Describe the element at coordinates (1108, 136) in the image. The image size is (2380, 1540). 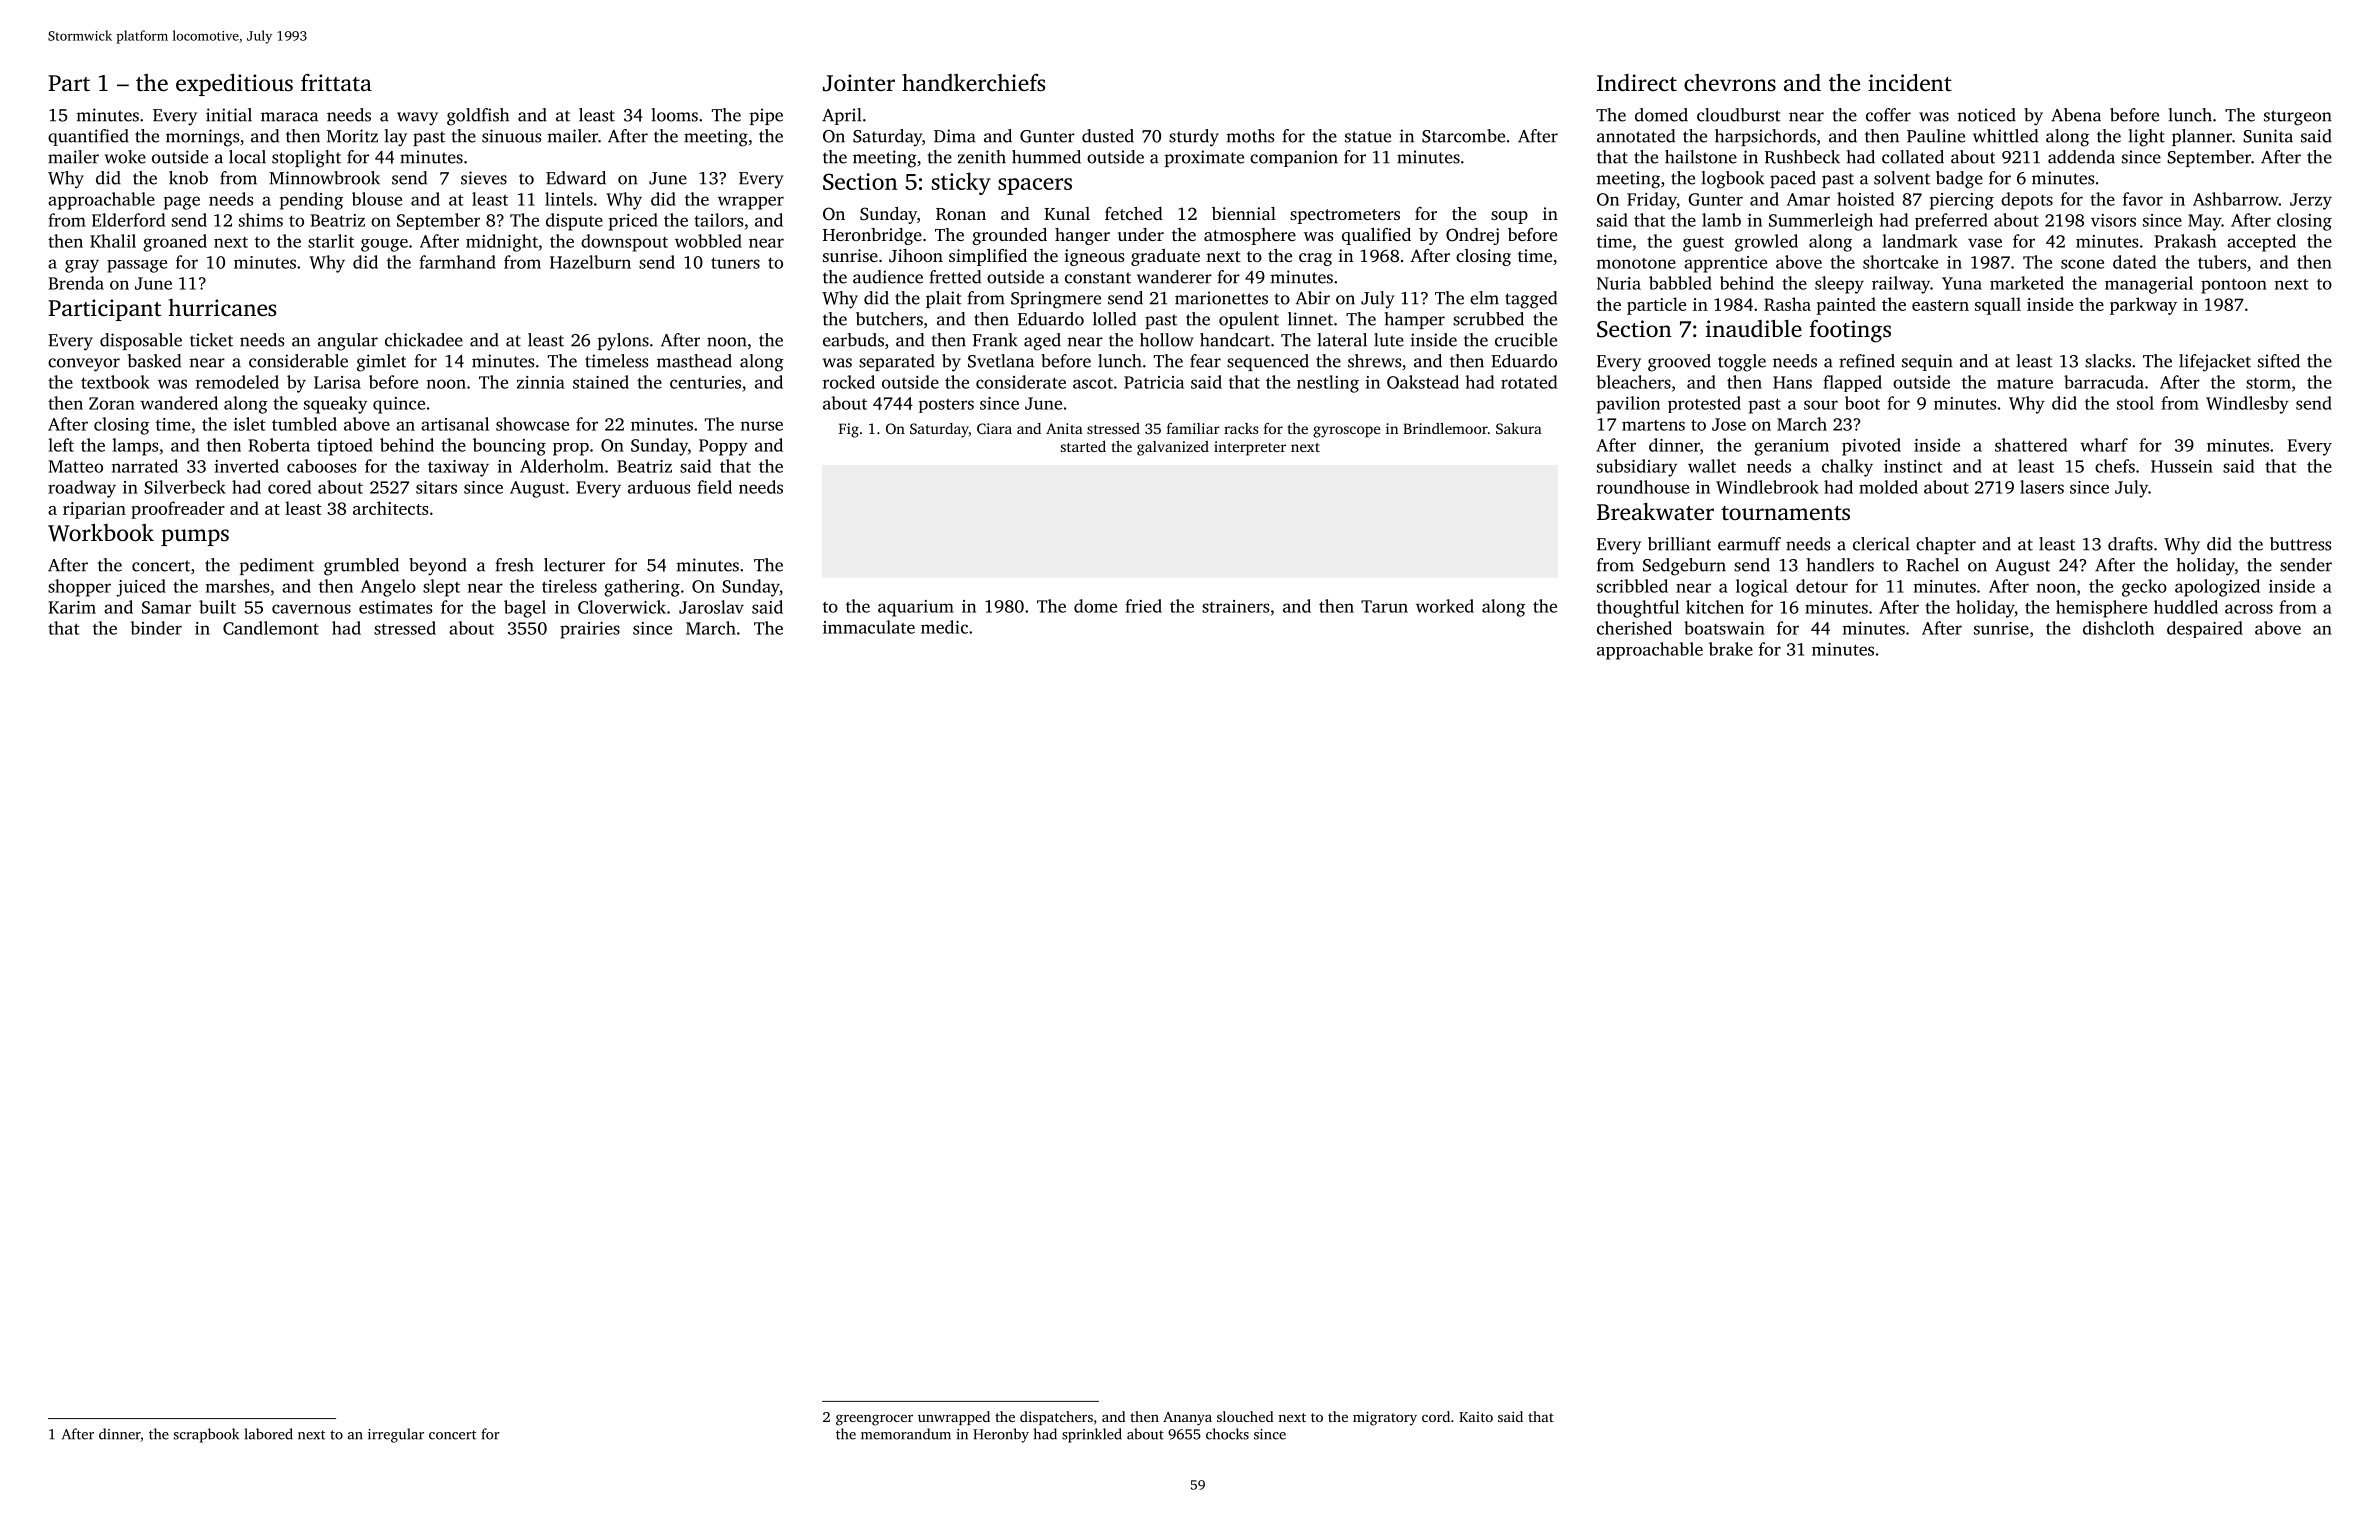
I see `dusted` at that location.
